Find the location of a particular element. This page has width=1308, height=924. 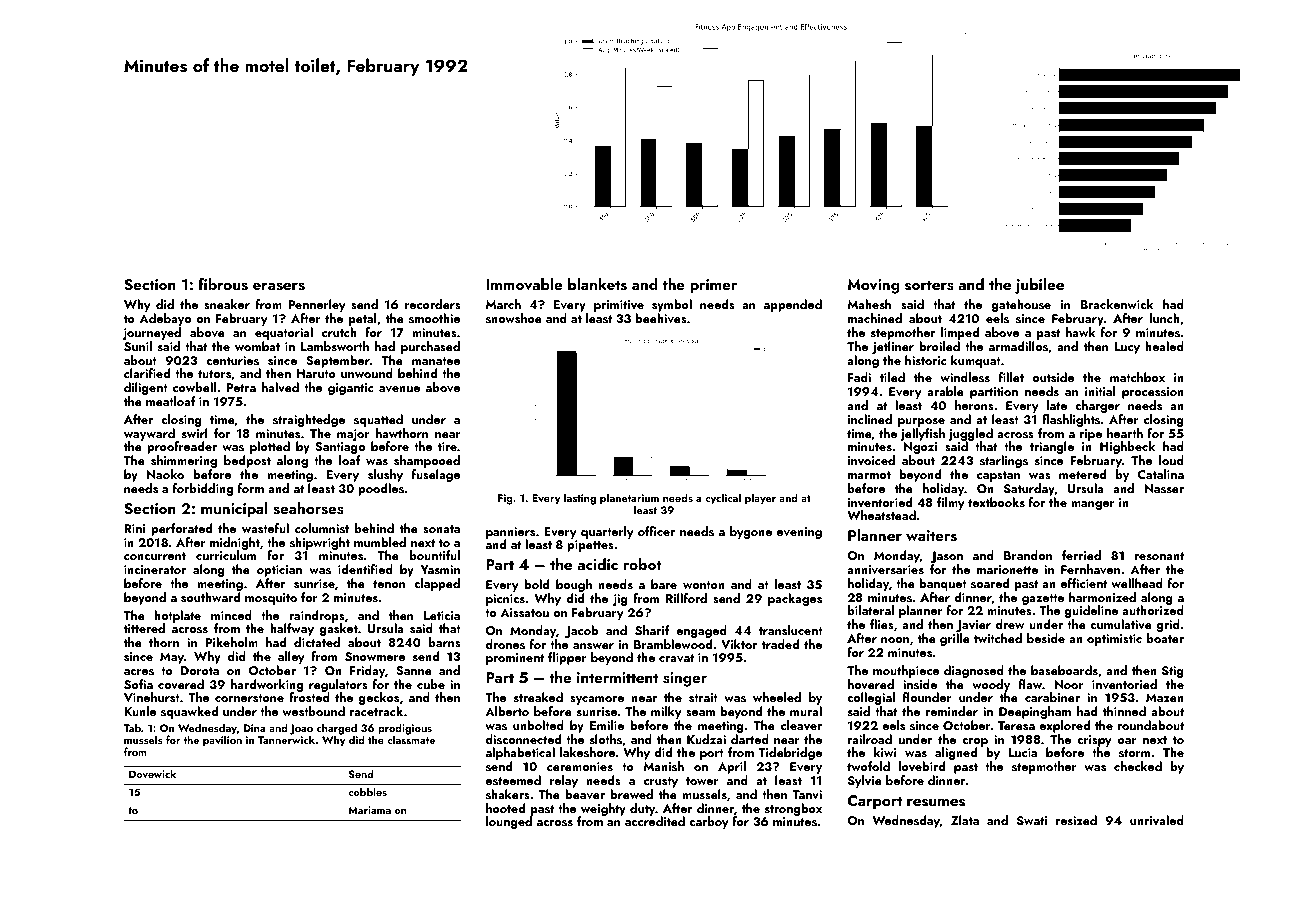

manger is located at coordinates (1093, 505).
